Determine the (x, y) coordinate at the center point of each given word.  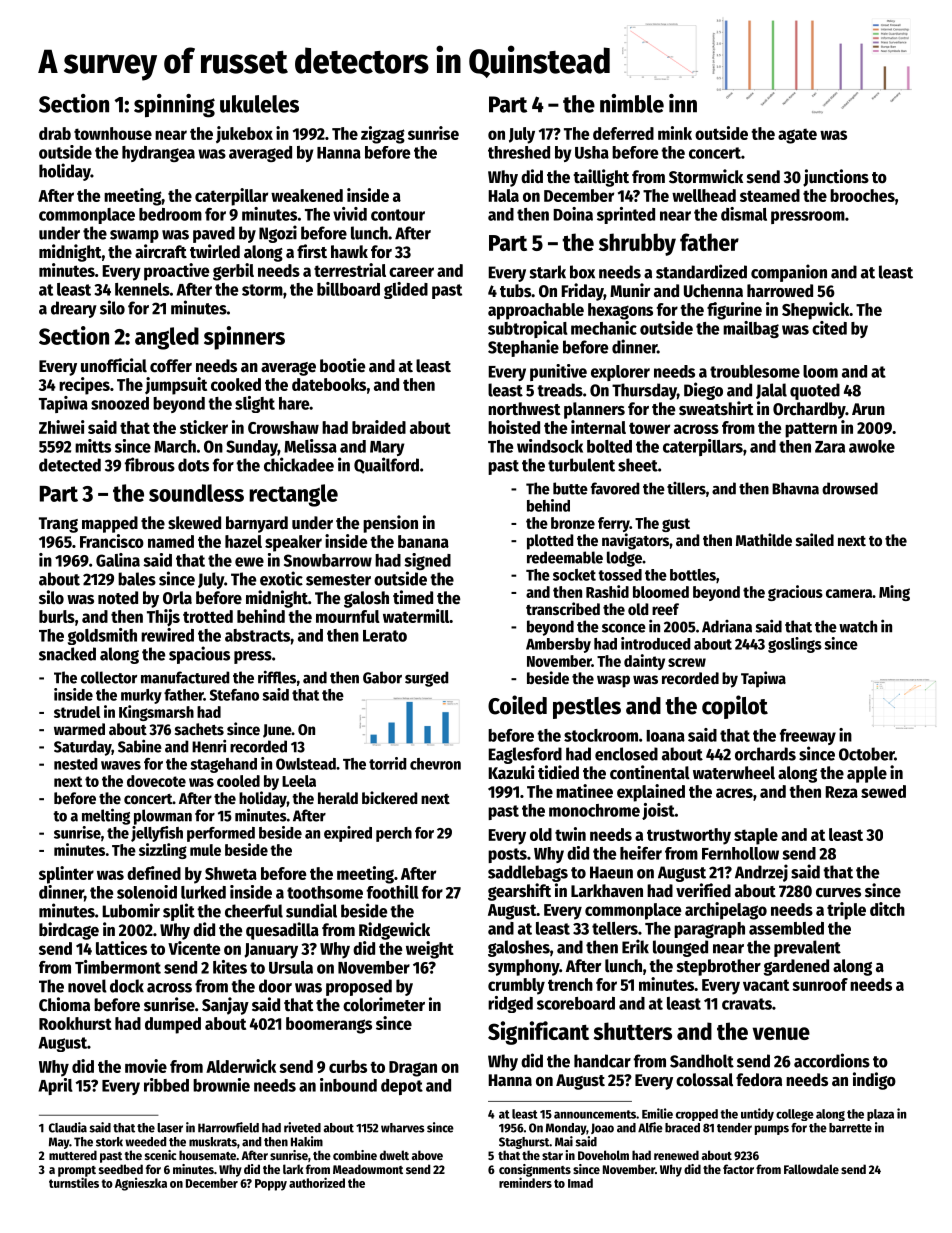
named (171, 541)
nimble (632, 103)
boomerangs (329, 1025)
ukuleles (259, 104)
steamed (770, 195)
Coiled (517, 705)
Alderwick (241, 1066)
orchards (765, 754)
